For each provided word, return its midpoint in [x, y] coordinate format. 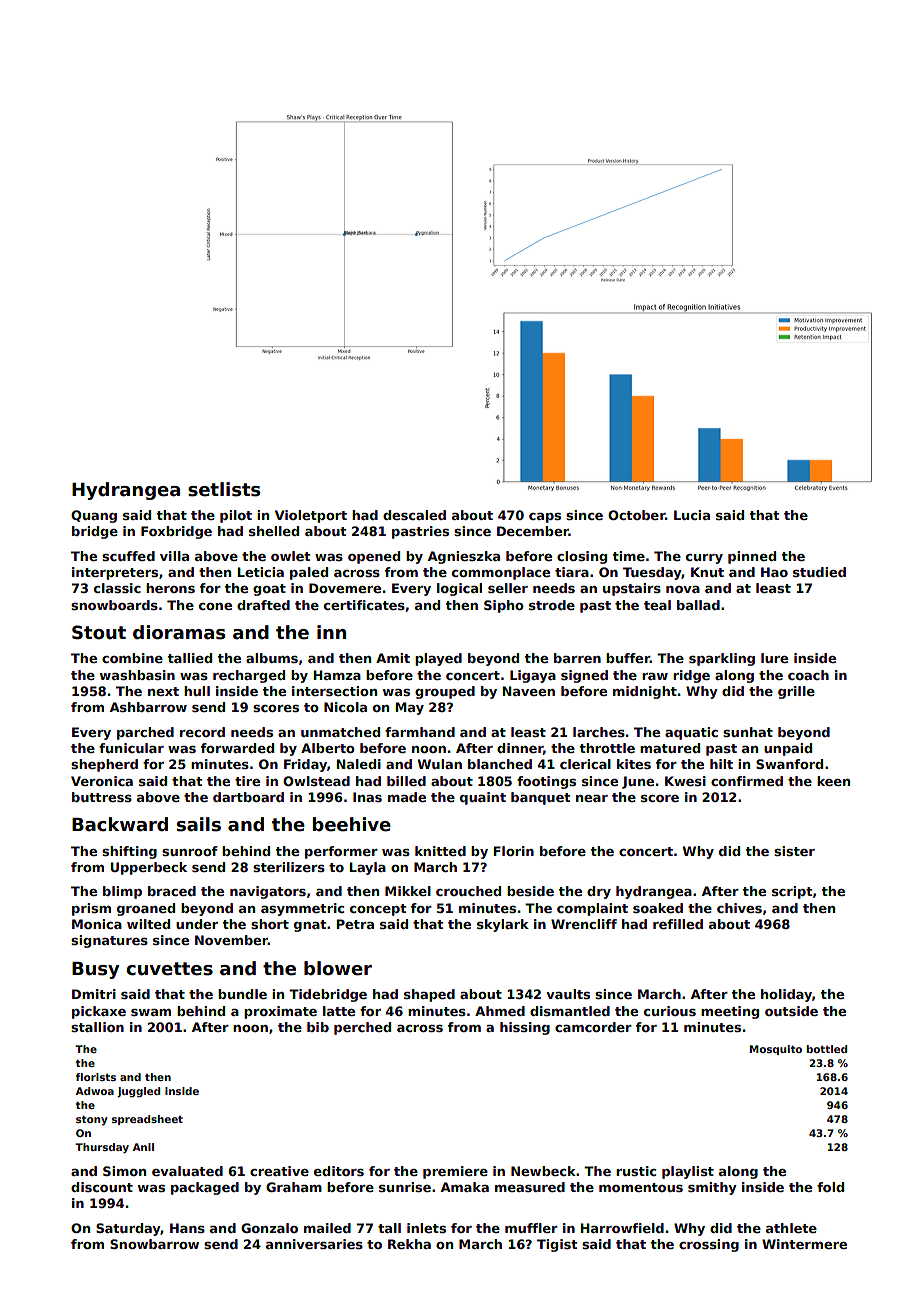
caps [545, 518]
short [270, 924]
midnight [645, 692]
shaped [429, 995]
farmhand [420, 732]
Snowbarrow [154, 1244]
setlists [224, 489]
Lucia [692, 515]
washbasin [137, 675]
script [792, 892]
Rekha [409, 1244]
